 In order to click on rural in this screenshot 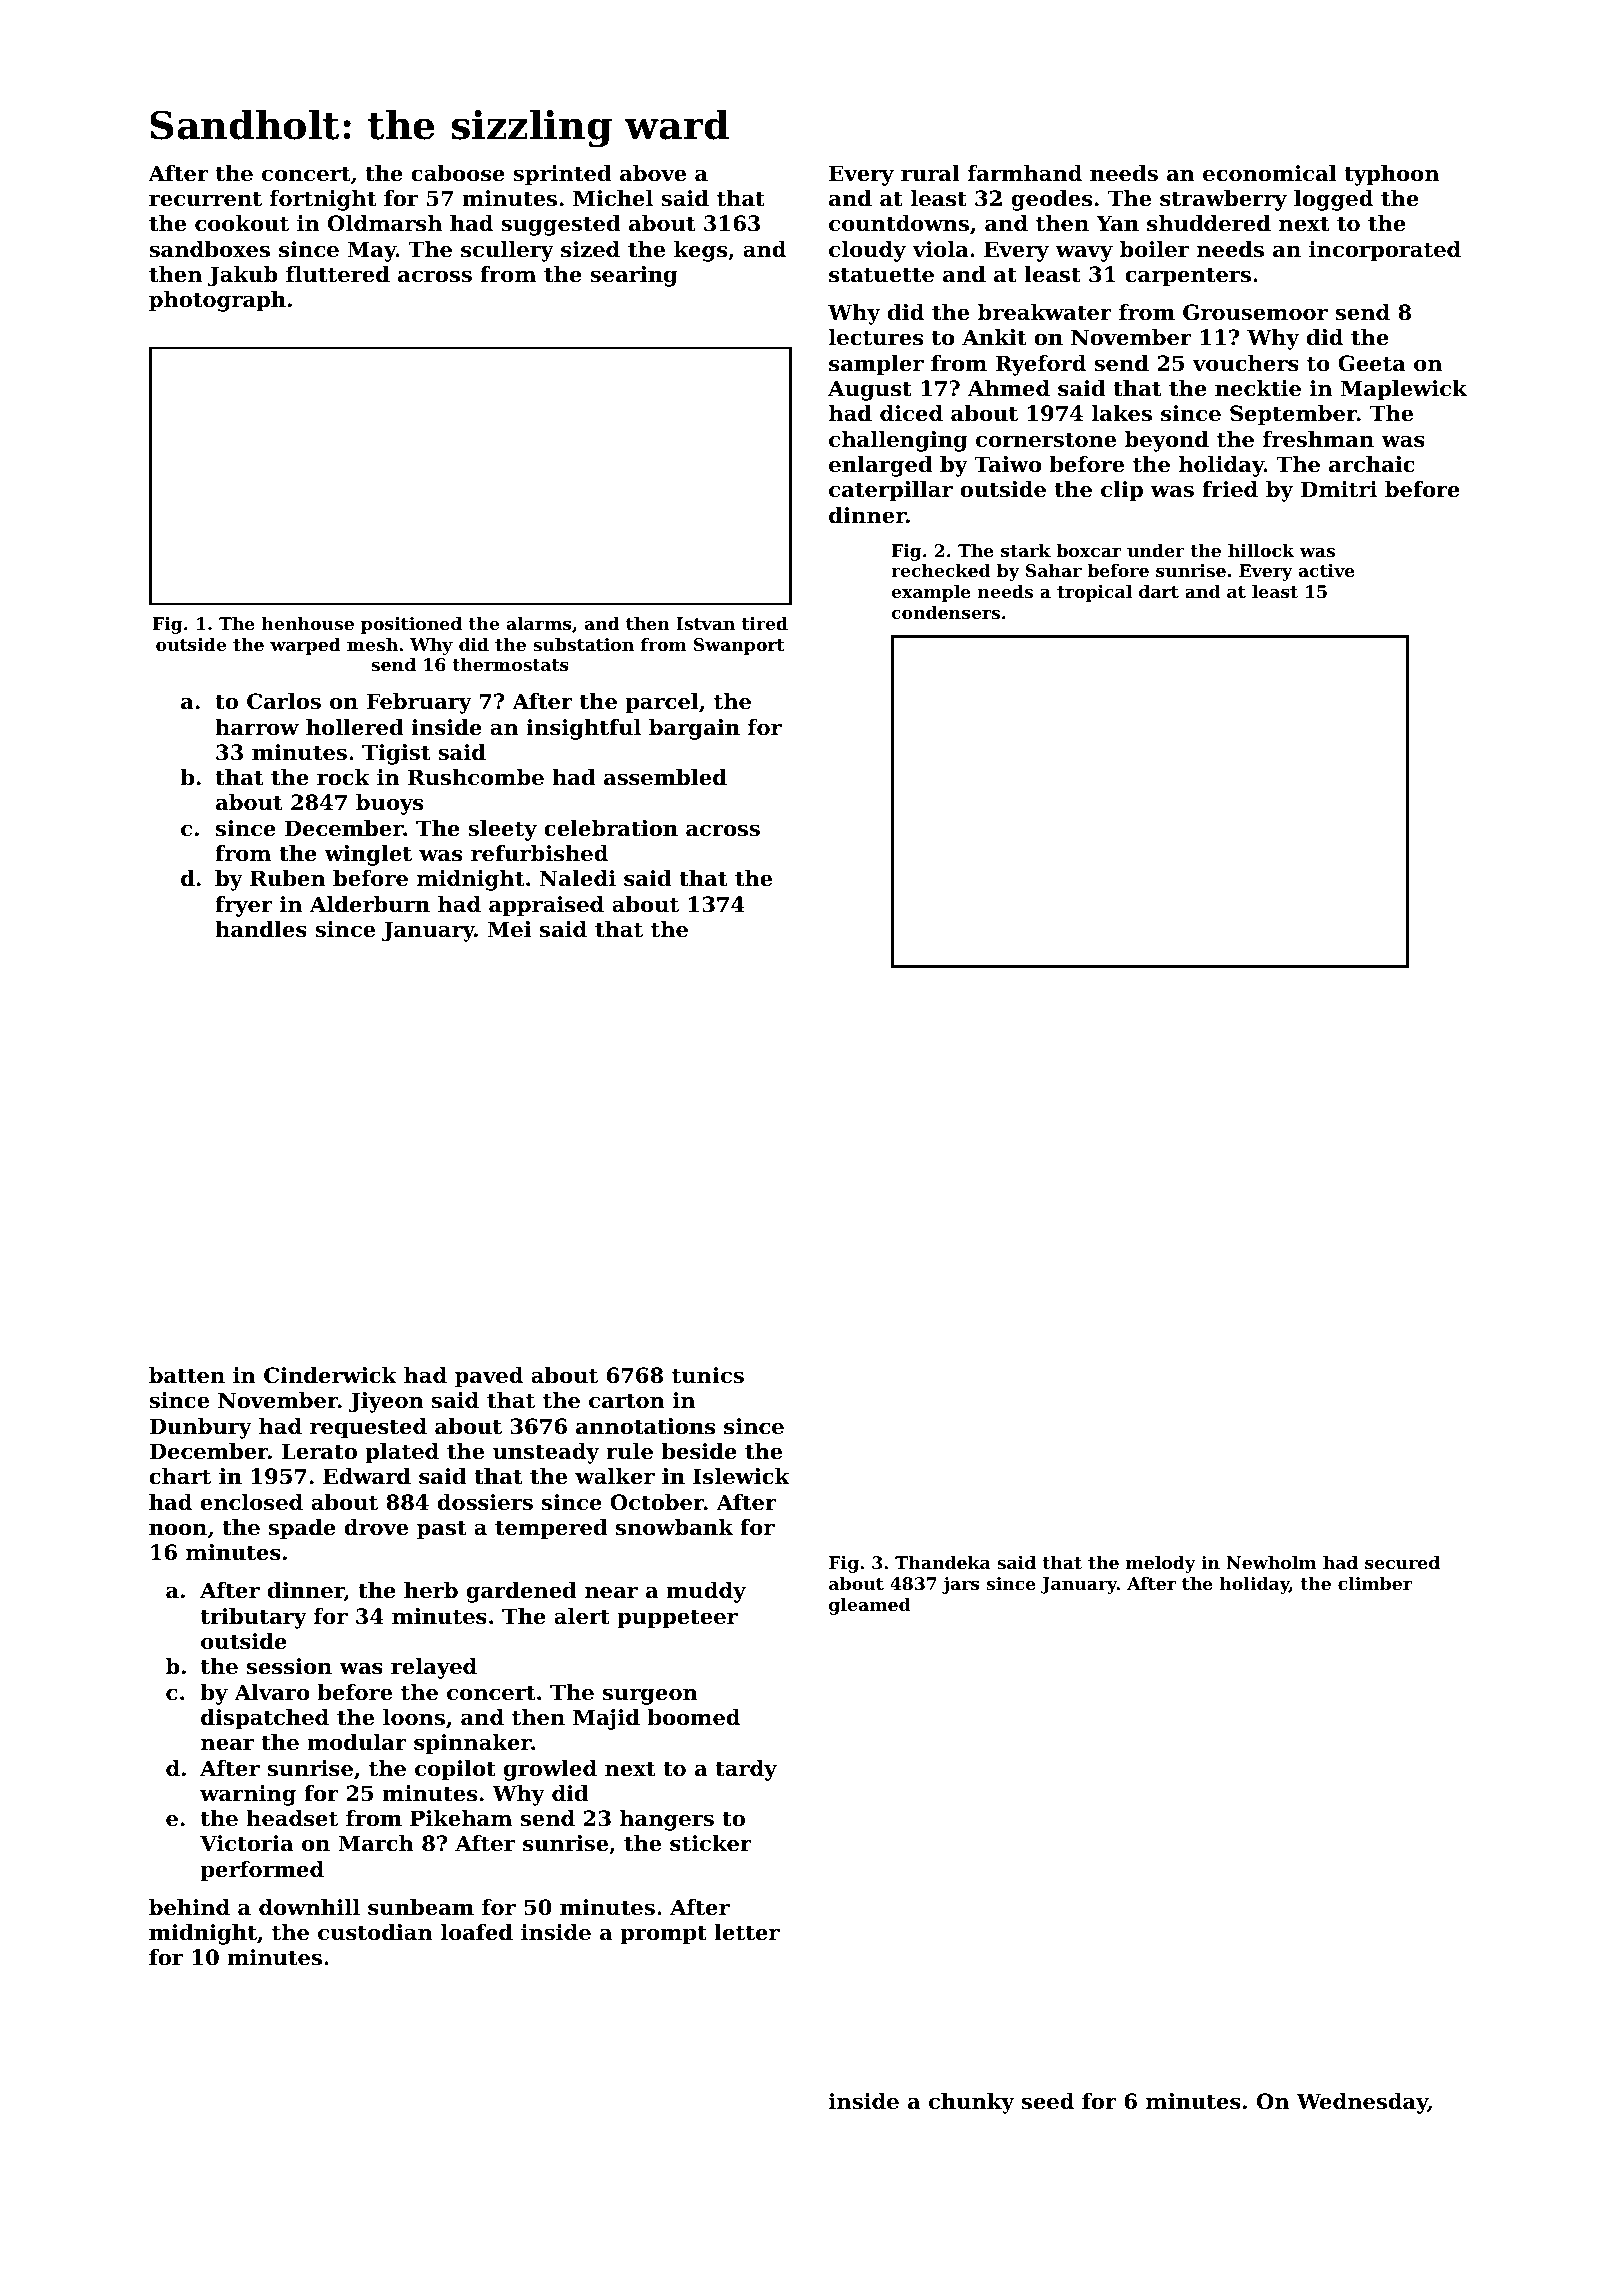, I will do `click(930, 173)`.
